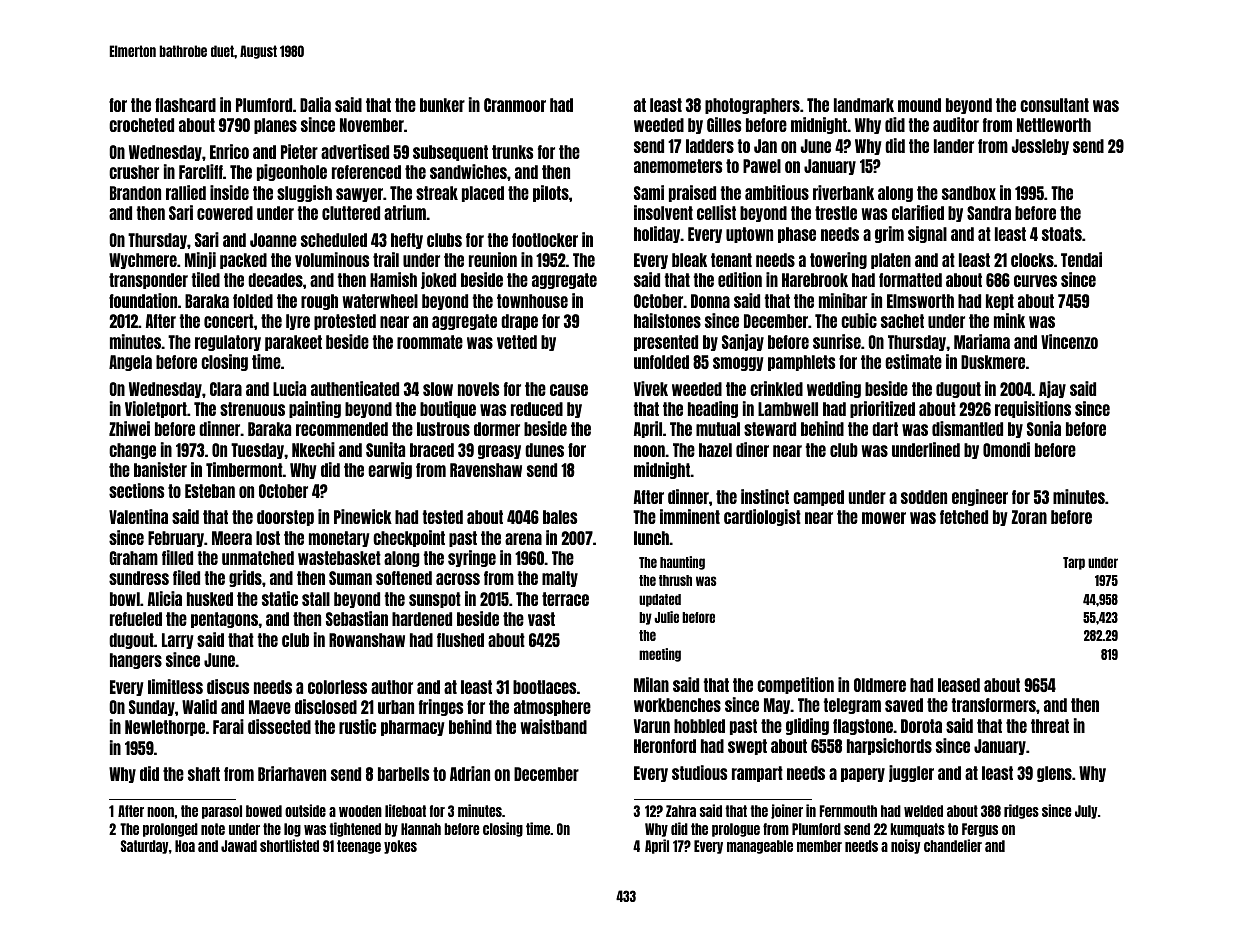 This screenshot has width=1233, height=952. What do you see at coordinates (760, 847) in the screenshot?
I see `manageable` at bounding box center [760, 847].
